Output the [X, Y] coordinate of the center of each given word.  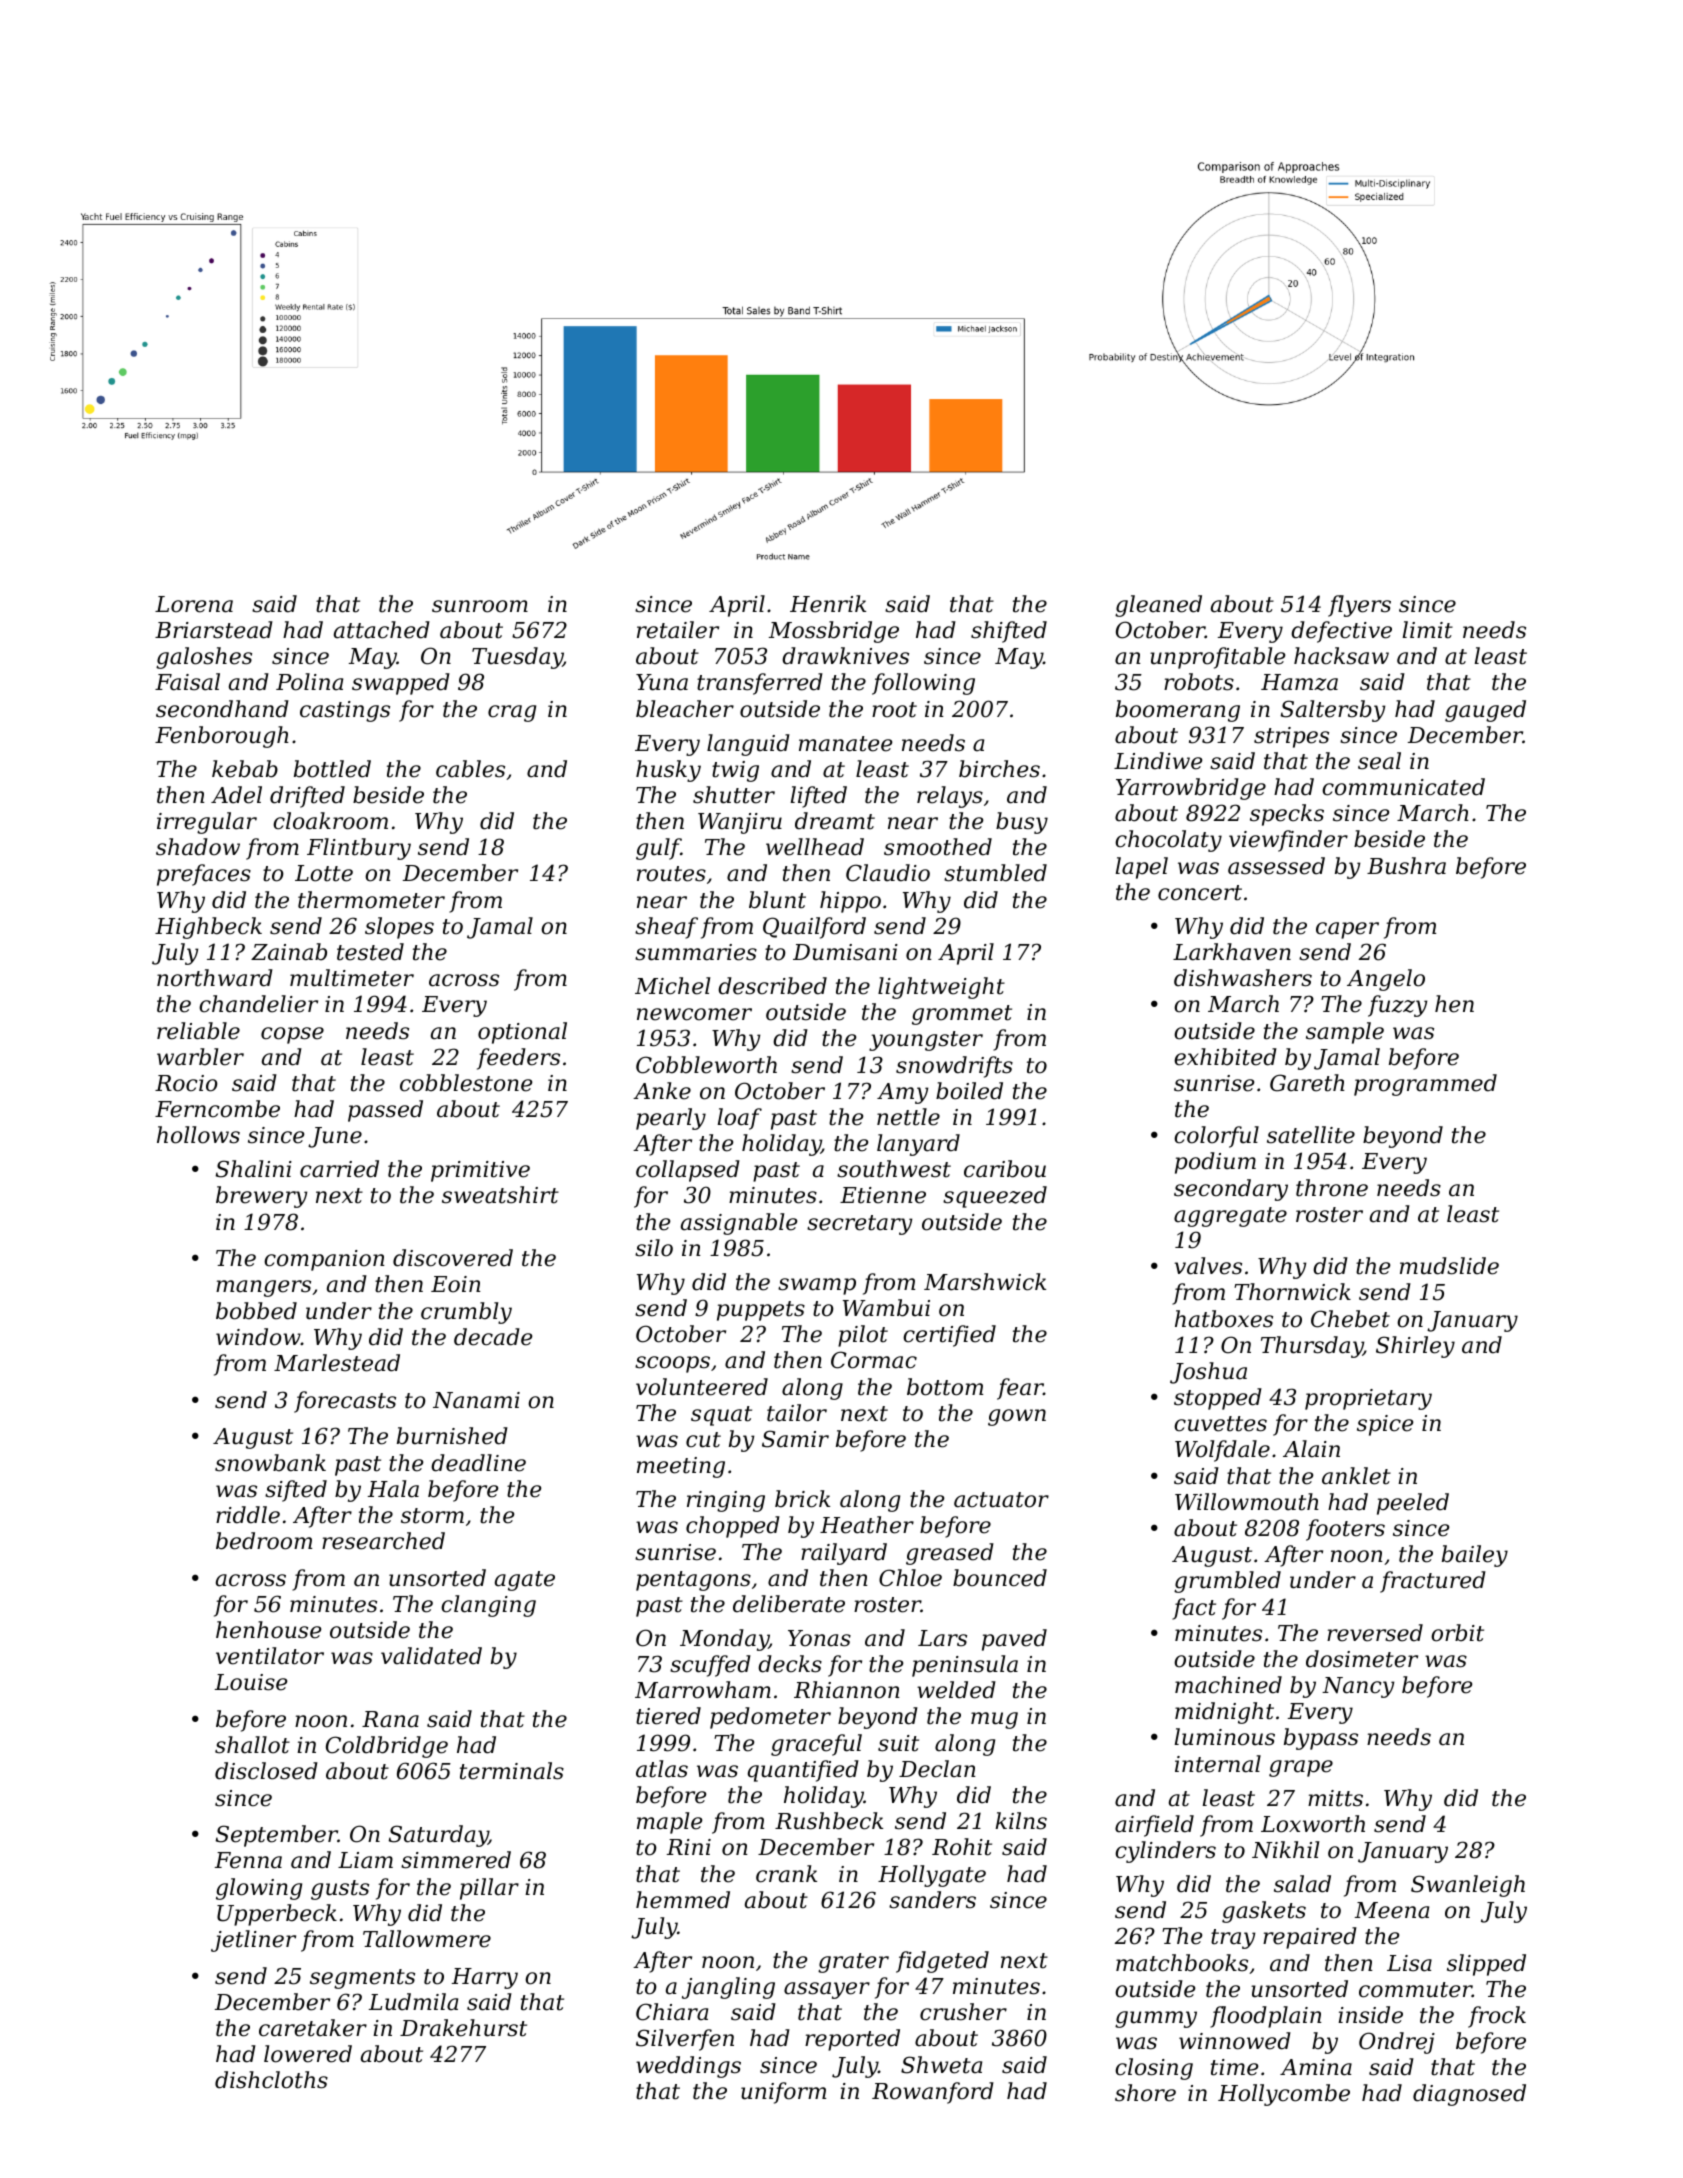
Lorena [194, 604]
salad [1302, 1884]
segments [362, 1979]
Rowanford [933, 2093]
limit [1428, 630]
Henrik [828, 604]
